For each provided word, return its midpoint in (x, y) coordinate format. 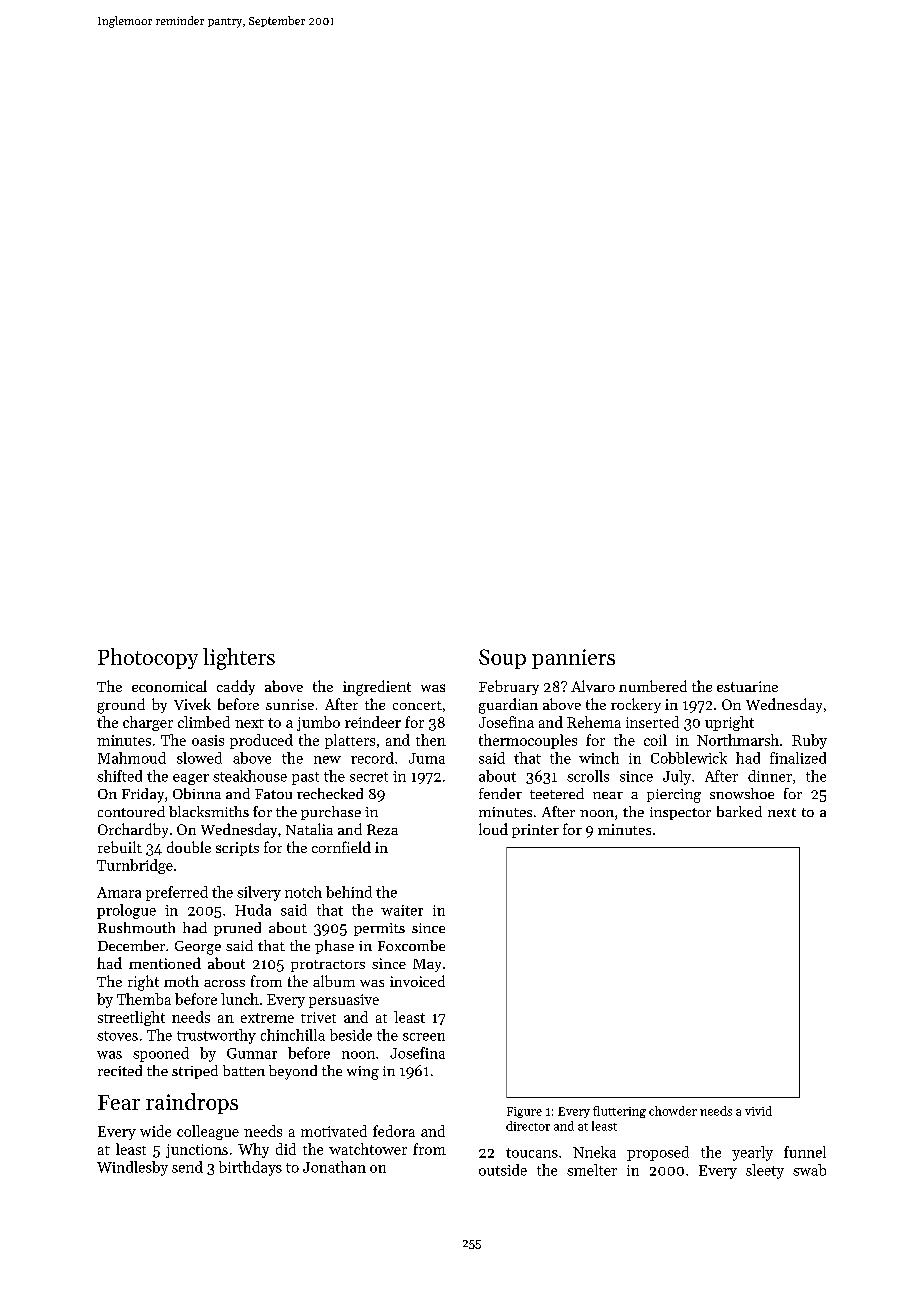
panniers (573, 659)
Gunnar (252, 1053)
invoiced (417, 981)
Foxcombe (411, 945)
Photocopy (148, 658)
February (509, 687)
